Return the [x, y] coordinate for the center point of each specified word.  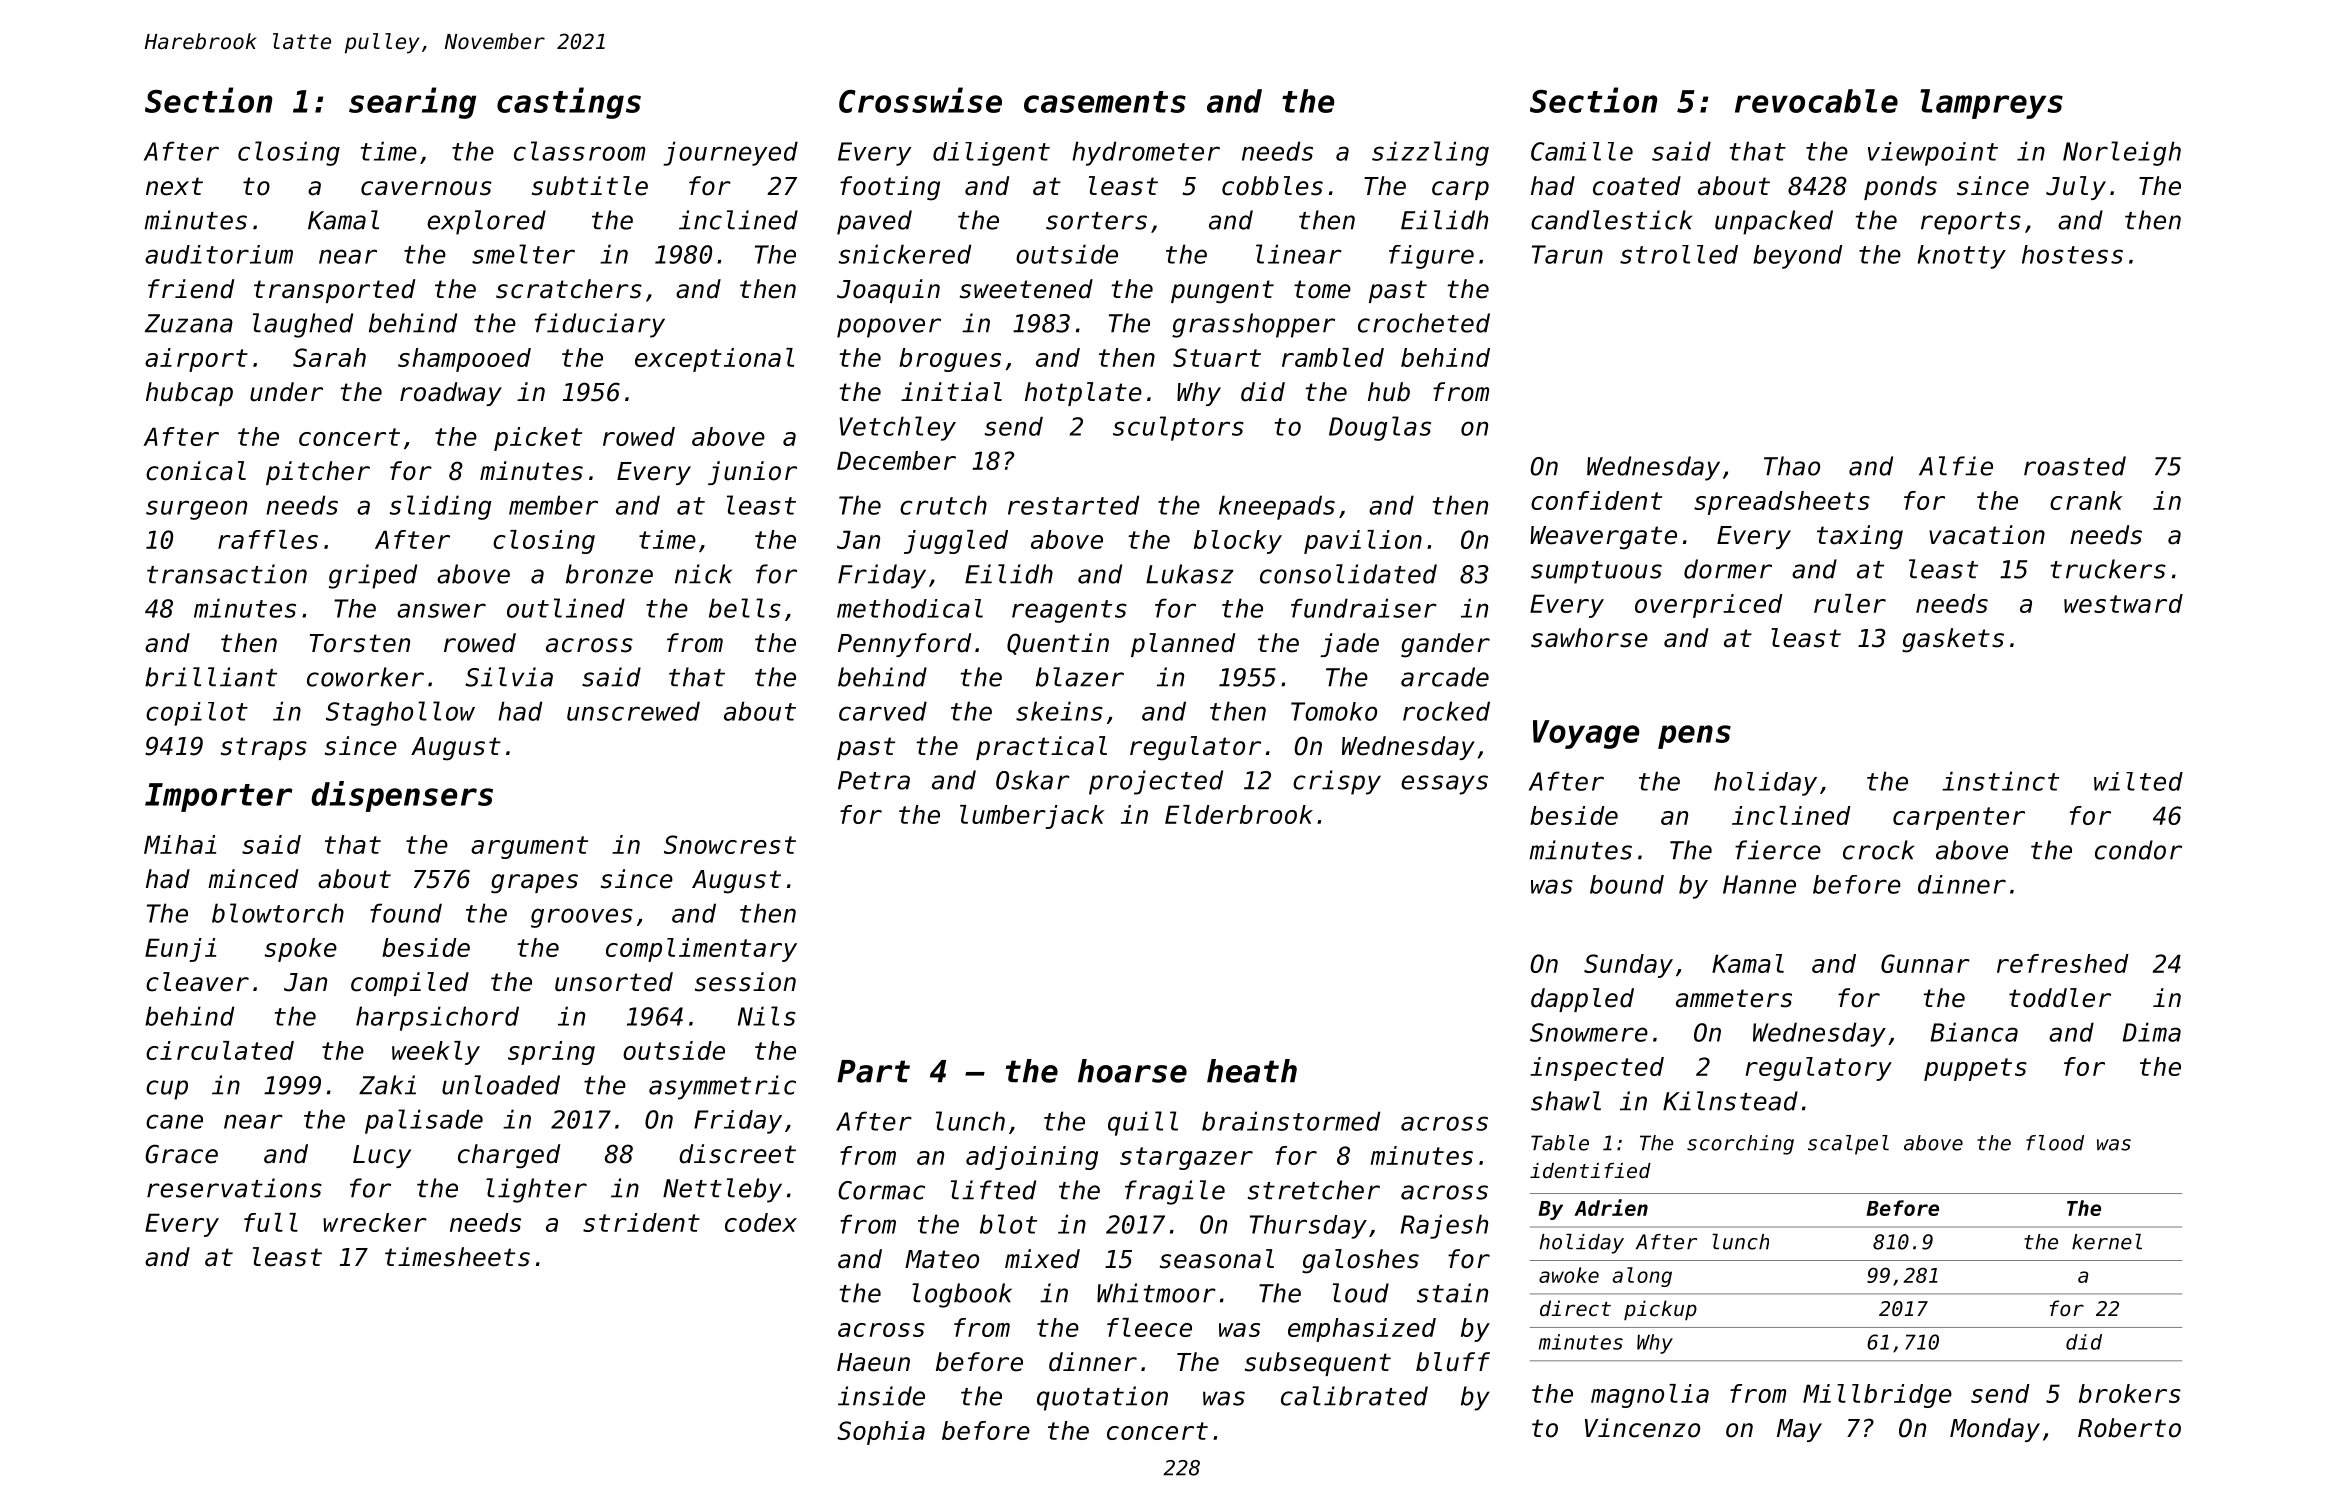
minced [253, 879]
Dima [2152, 1032]
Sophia [881, 1433]
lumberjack [1032, 817]
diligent [991, 154]
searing [412, 103]
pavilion [1363, 542]
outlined [566, 608]
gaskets [1953, 640]
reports [1971, 223]
